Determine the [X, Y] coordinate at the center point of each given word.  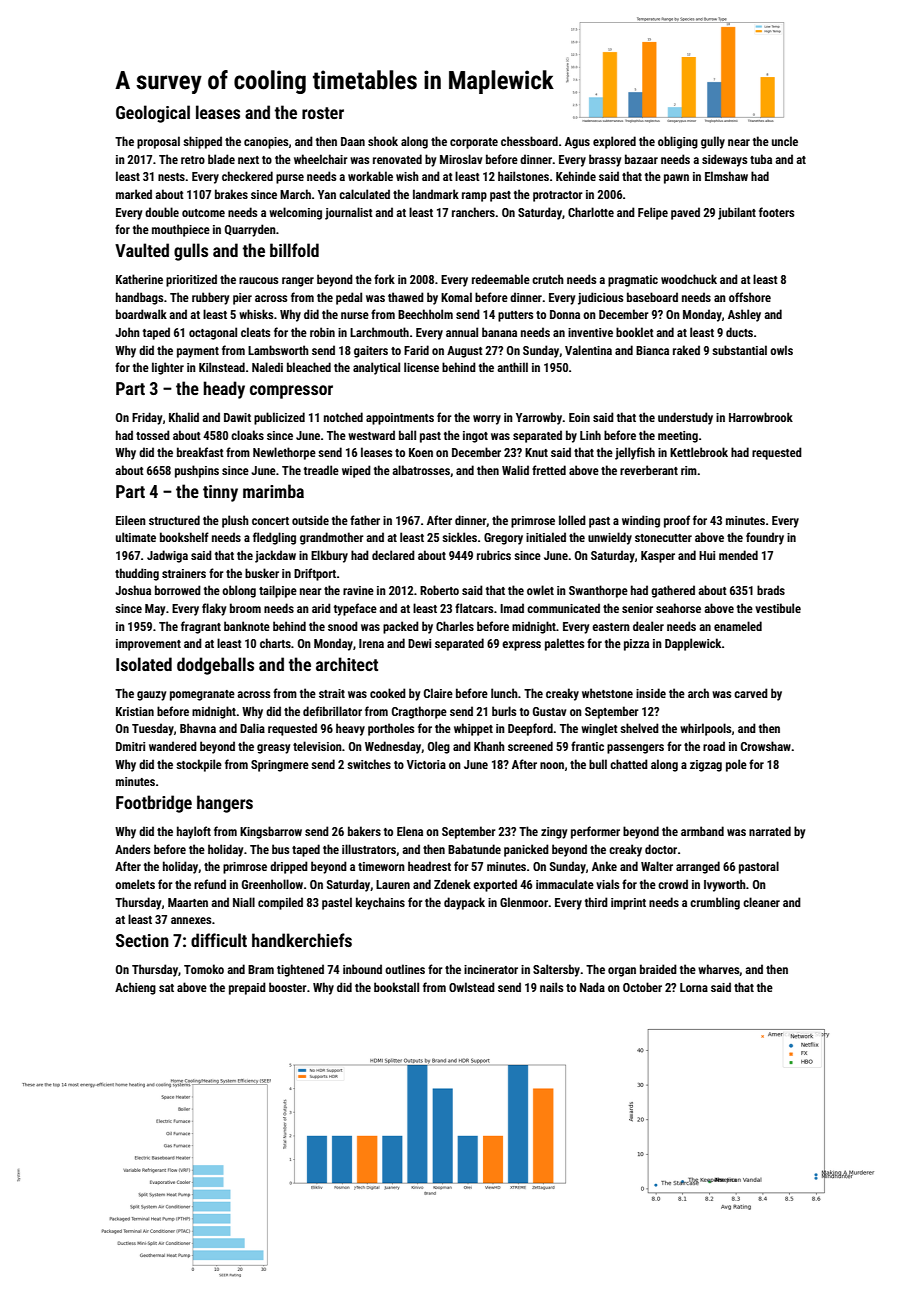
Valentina [588, 350]
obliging [678, 142]
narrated [770, 831]
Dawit [237, 417]
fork [384, 279]
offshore [750, 297]
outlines [405, 969]
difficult [219, 940]
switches [369, 764]
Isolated [144, 664]
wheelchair [321, 159]
